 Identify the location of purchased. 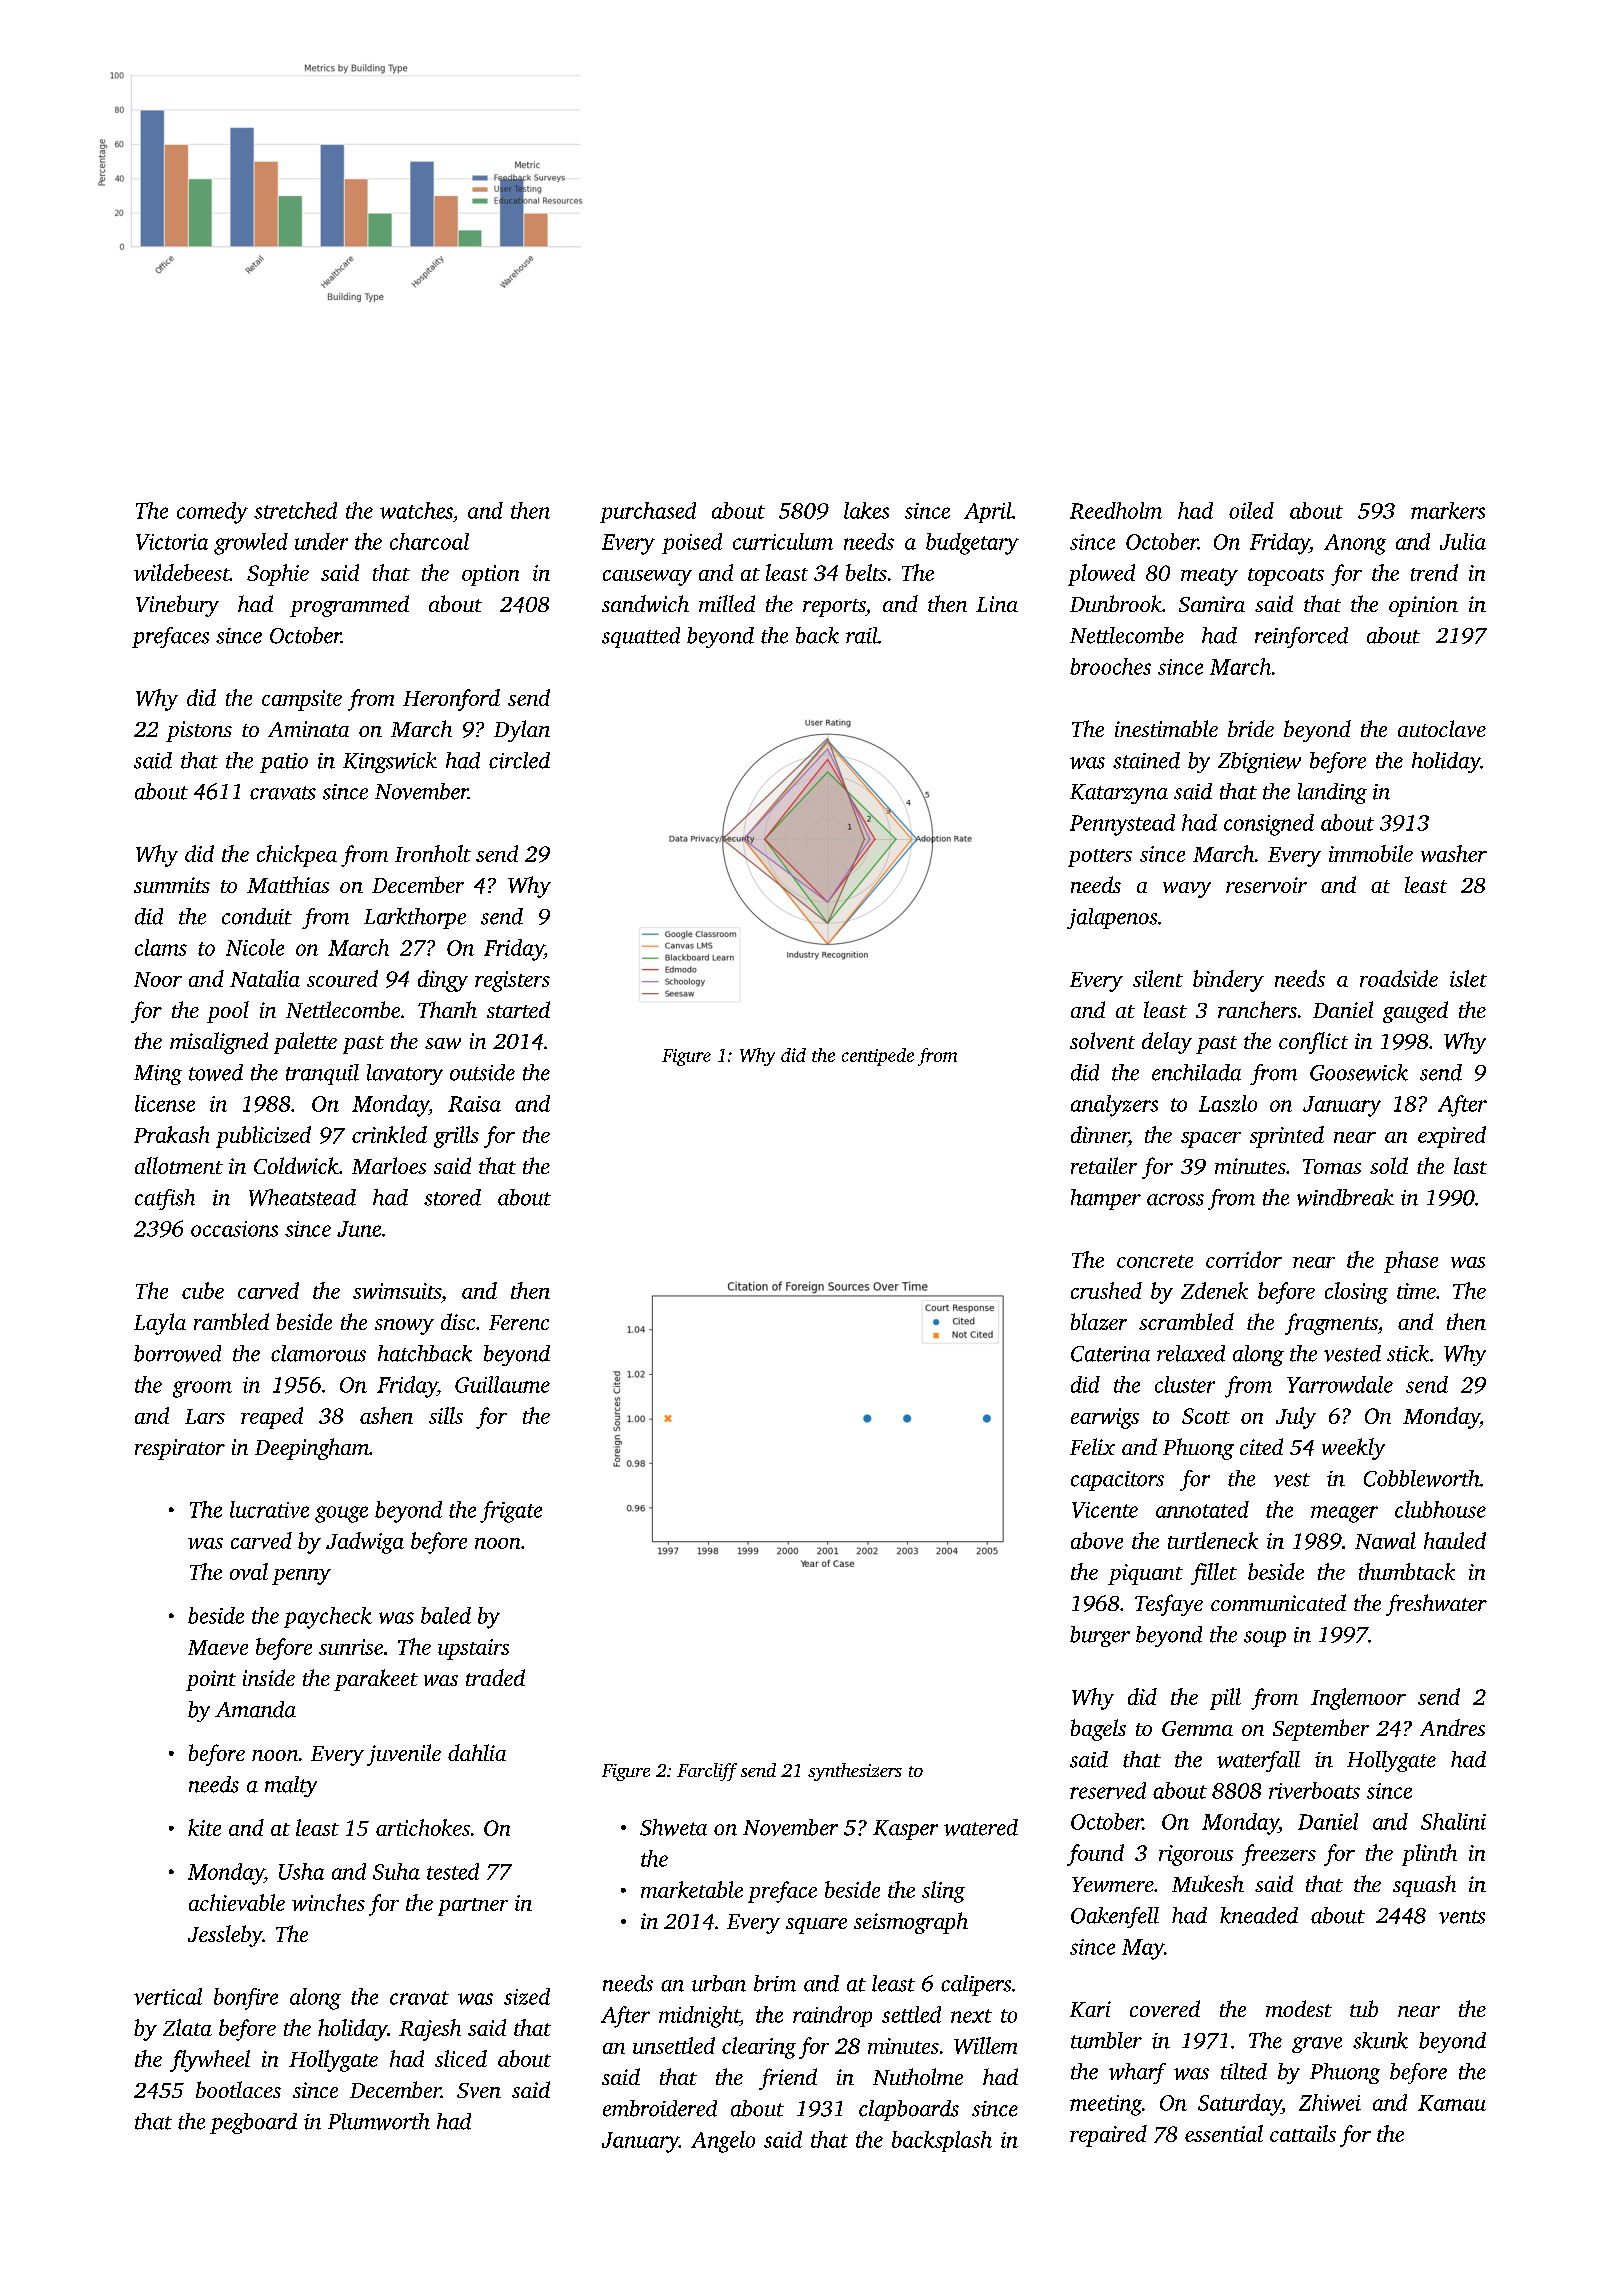
(648, 512).
